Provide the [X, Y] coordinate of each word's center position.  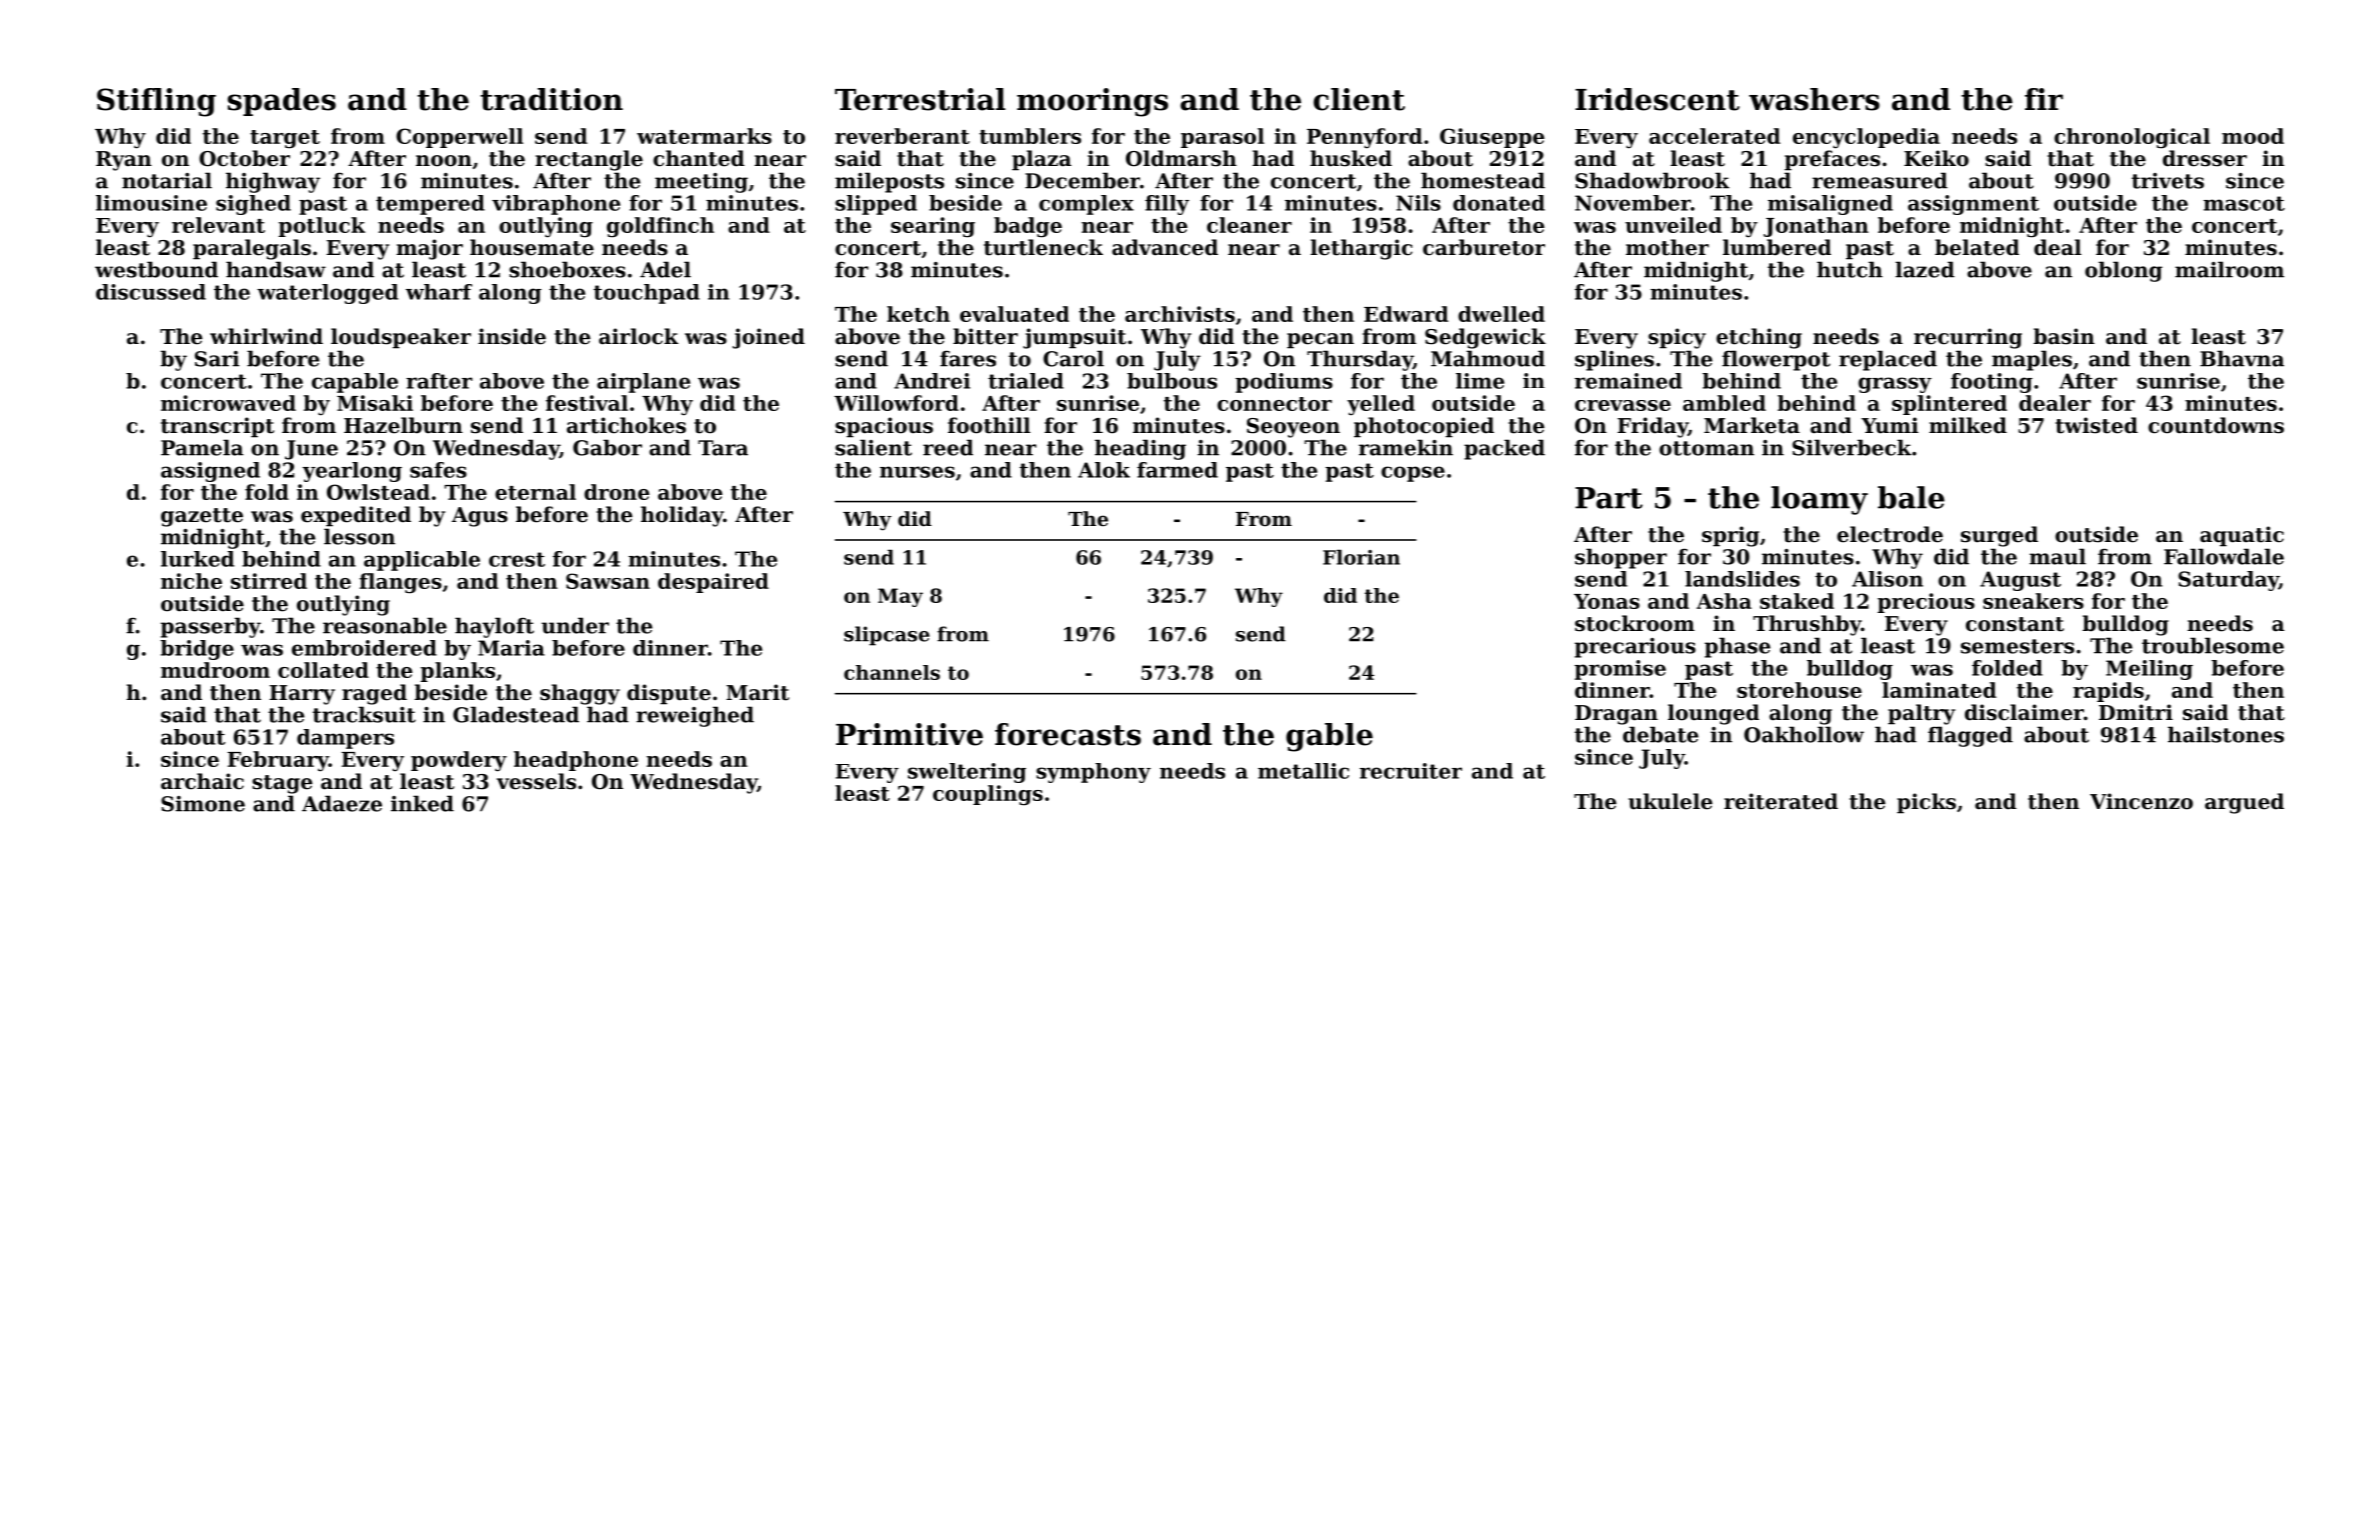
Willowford [896, 403]
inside [512, 336]
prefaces [1832, 160]
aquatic [2242, 536]
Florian [1361, 557]
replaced [1888, 360]
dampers [345, 739]
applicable [422, 561]
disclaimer [2024, 712]
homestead [1483, 180]
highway [273, 182]
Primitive [909, 734]
